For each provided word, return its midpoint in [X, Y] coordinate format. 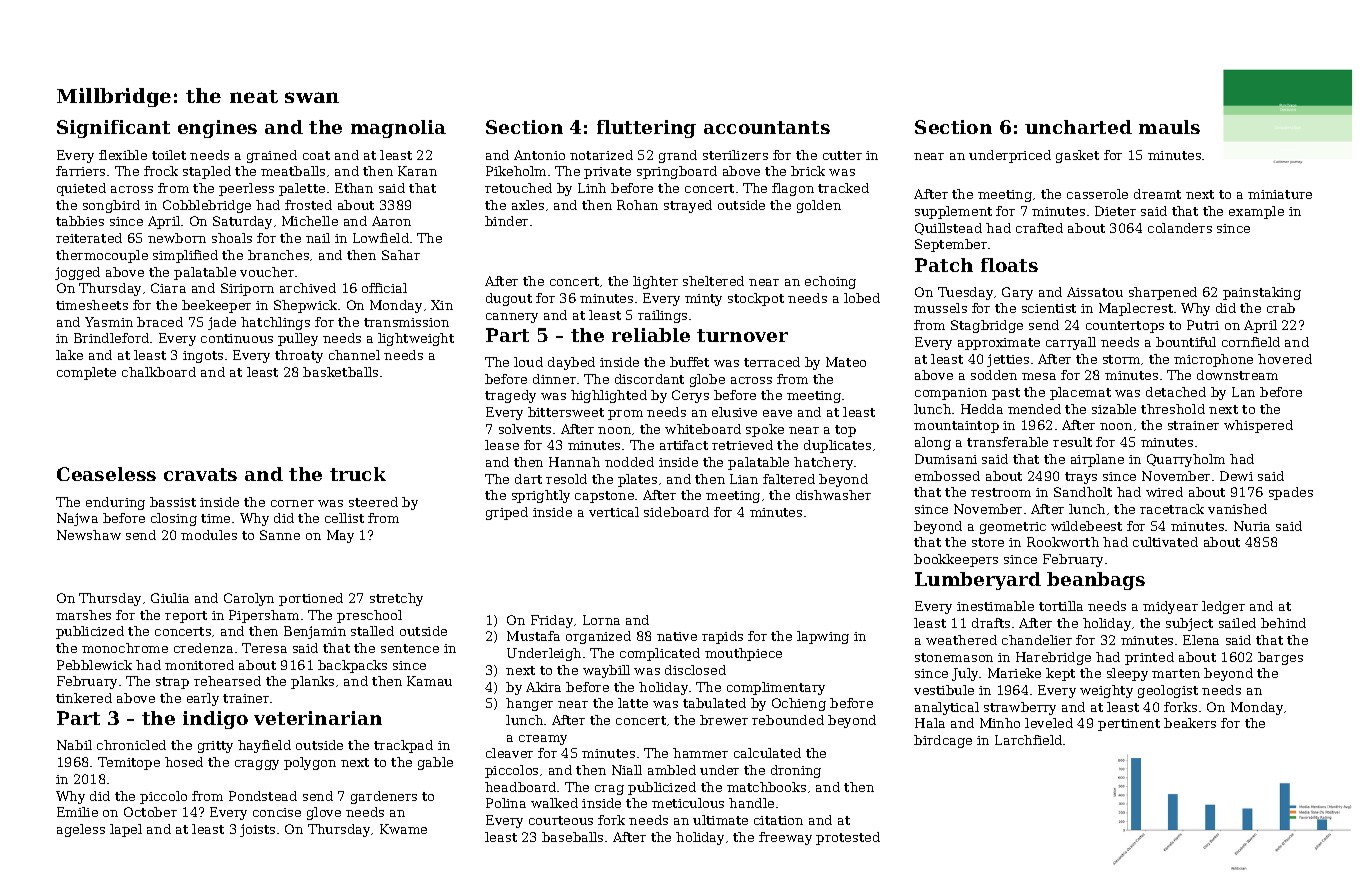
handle [751, 803]
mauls [1169, 127]
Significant [113, 129]
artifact [684, 445]
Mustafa [533, 636]
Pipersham [264, 616]
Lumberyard [978, 581]
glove [324, 813]
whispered [1258, 426]
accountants [767, 127]
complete [86, 373]
